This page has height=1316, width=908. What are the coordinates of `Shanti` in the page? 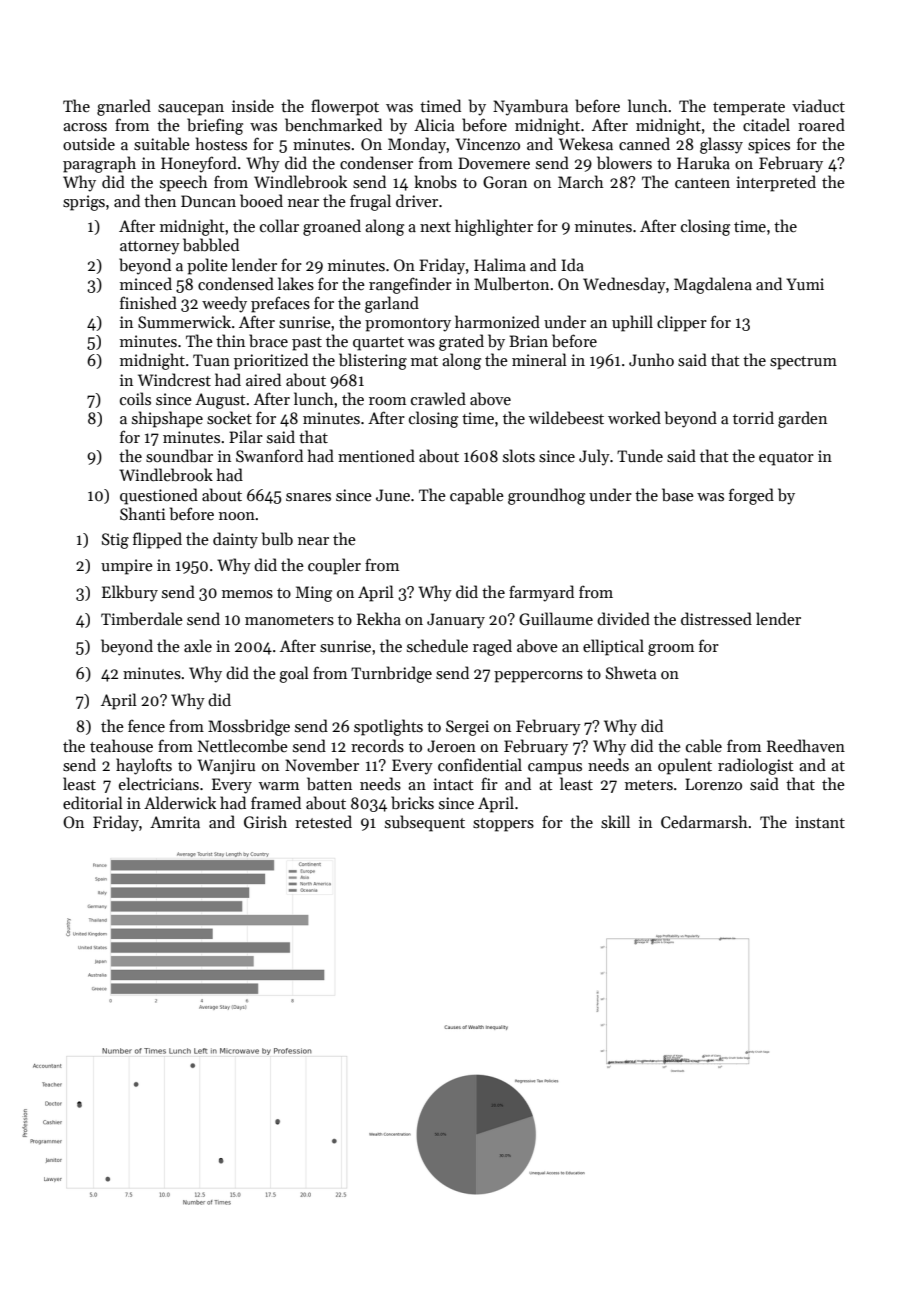 It's located at (143, 513).
